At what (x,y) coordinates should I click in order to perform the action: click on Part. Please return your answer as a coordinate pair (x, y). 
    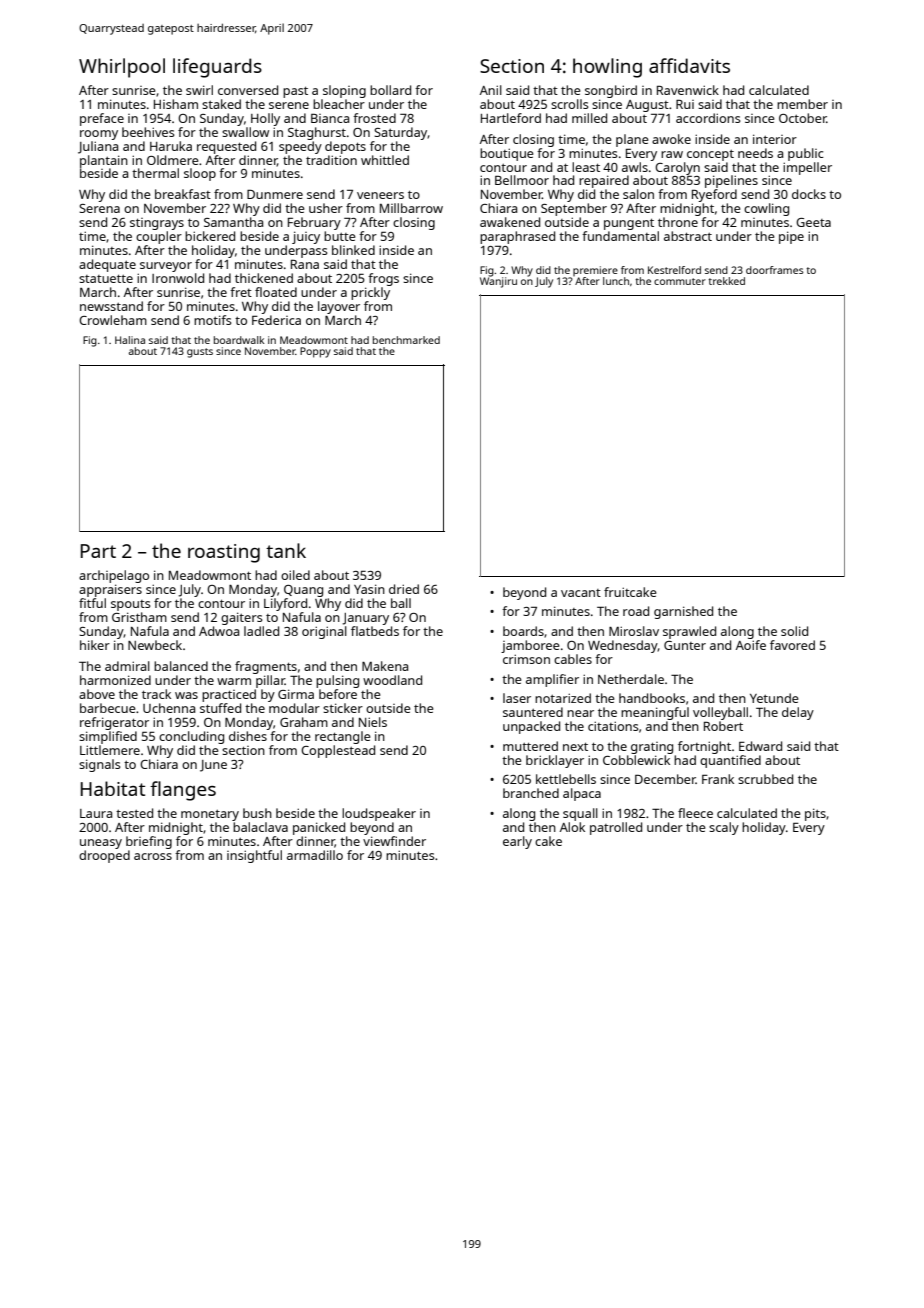
    Looking at the image, I should click on (98, 551).
